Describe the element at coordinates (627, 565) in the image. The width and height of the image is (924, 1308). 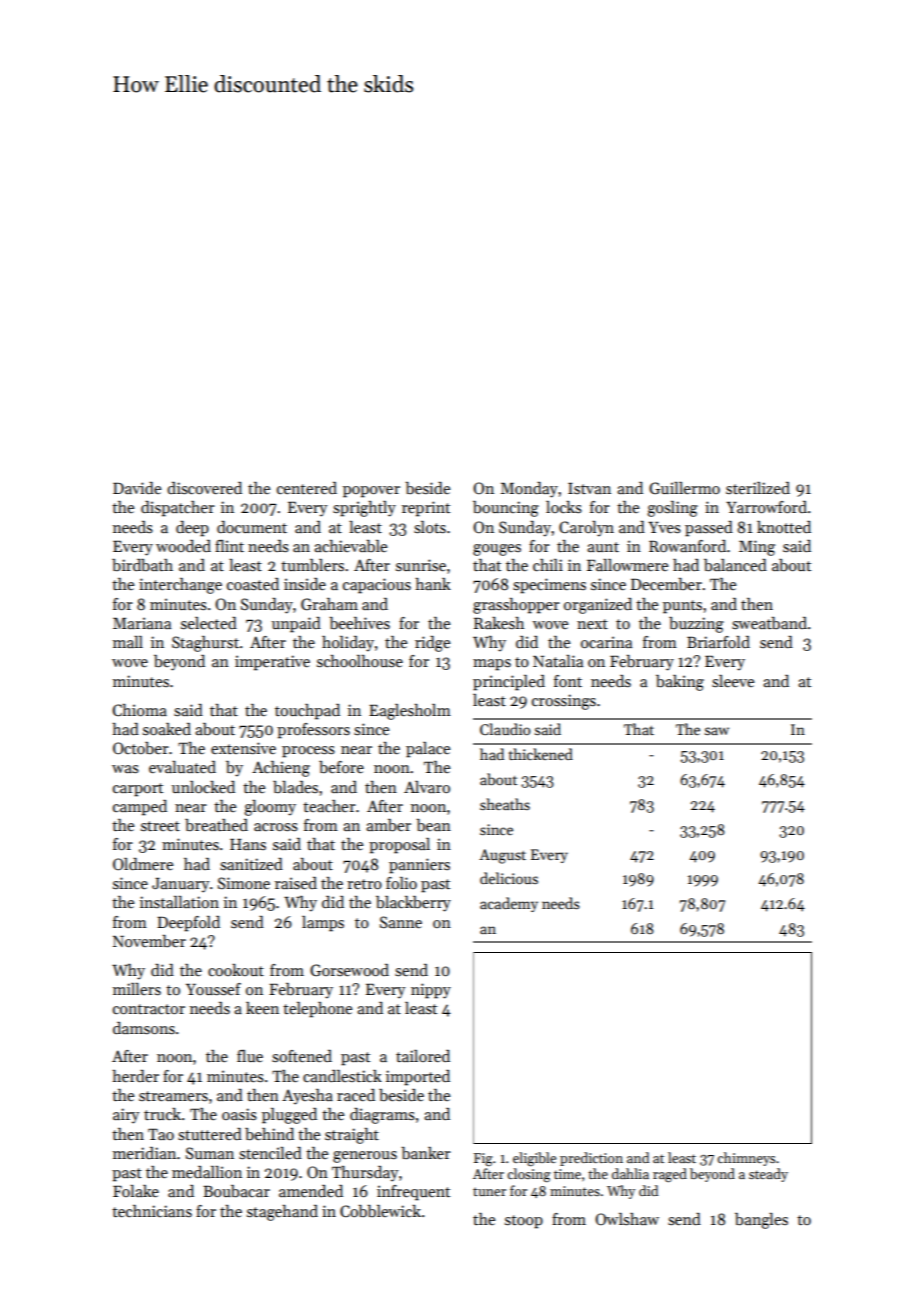
I see `Fallowmere` at that location.
